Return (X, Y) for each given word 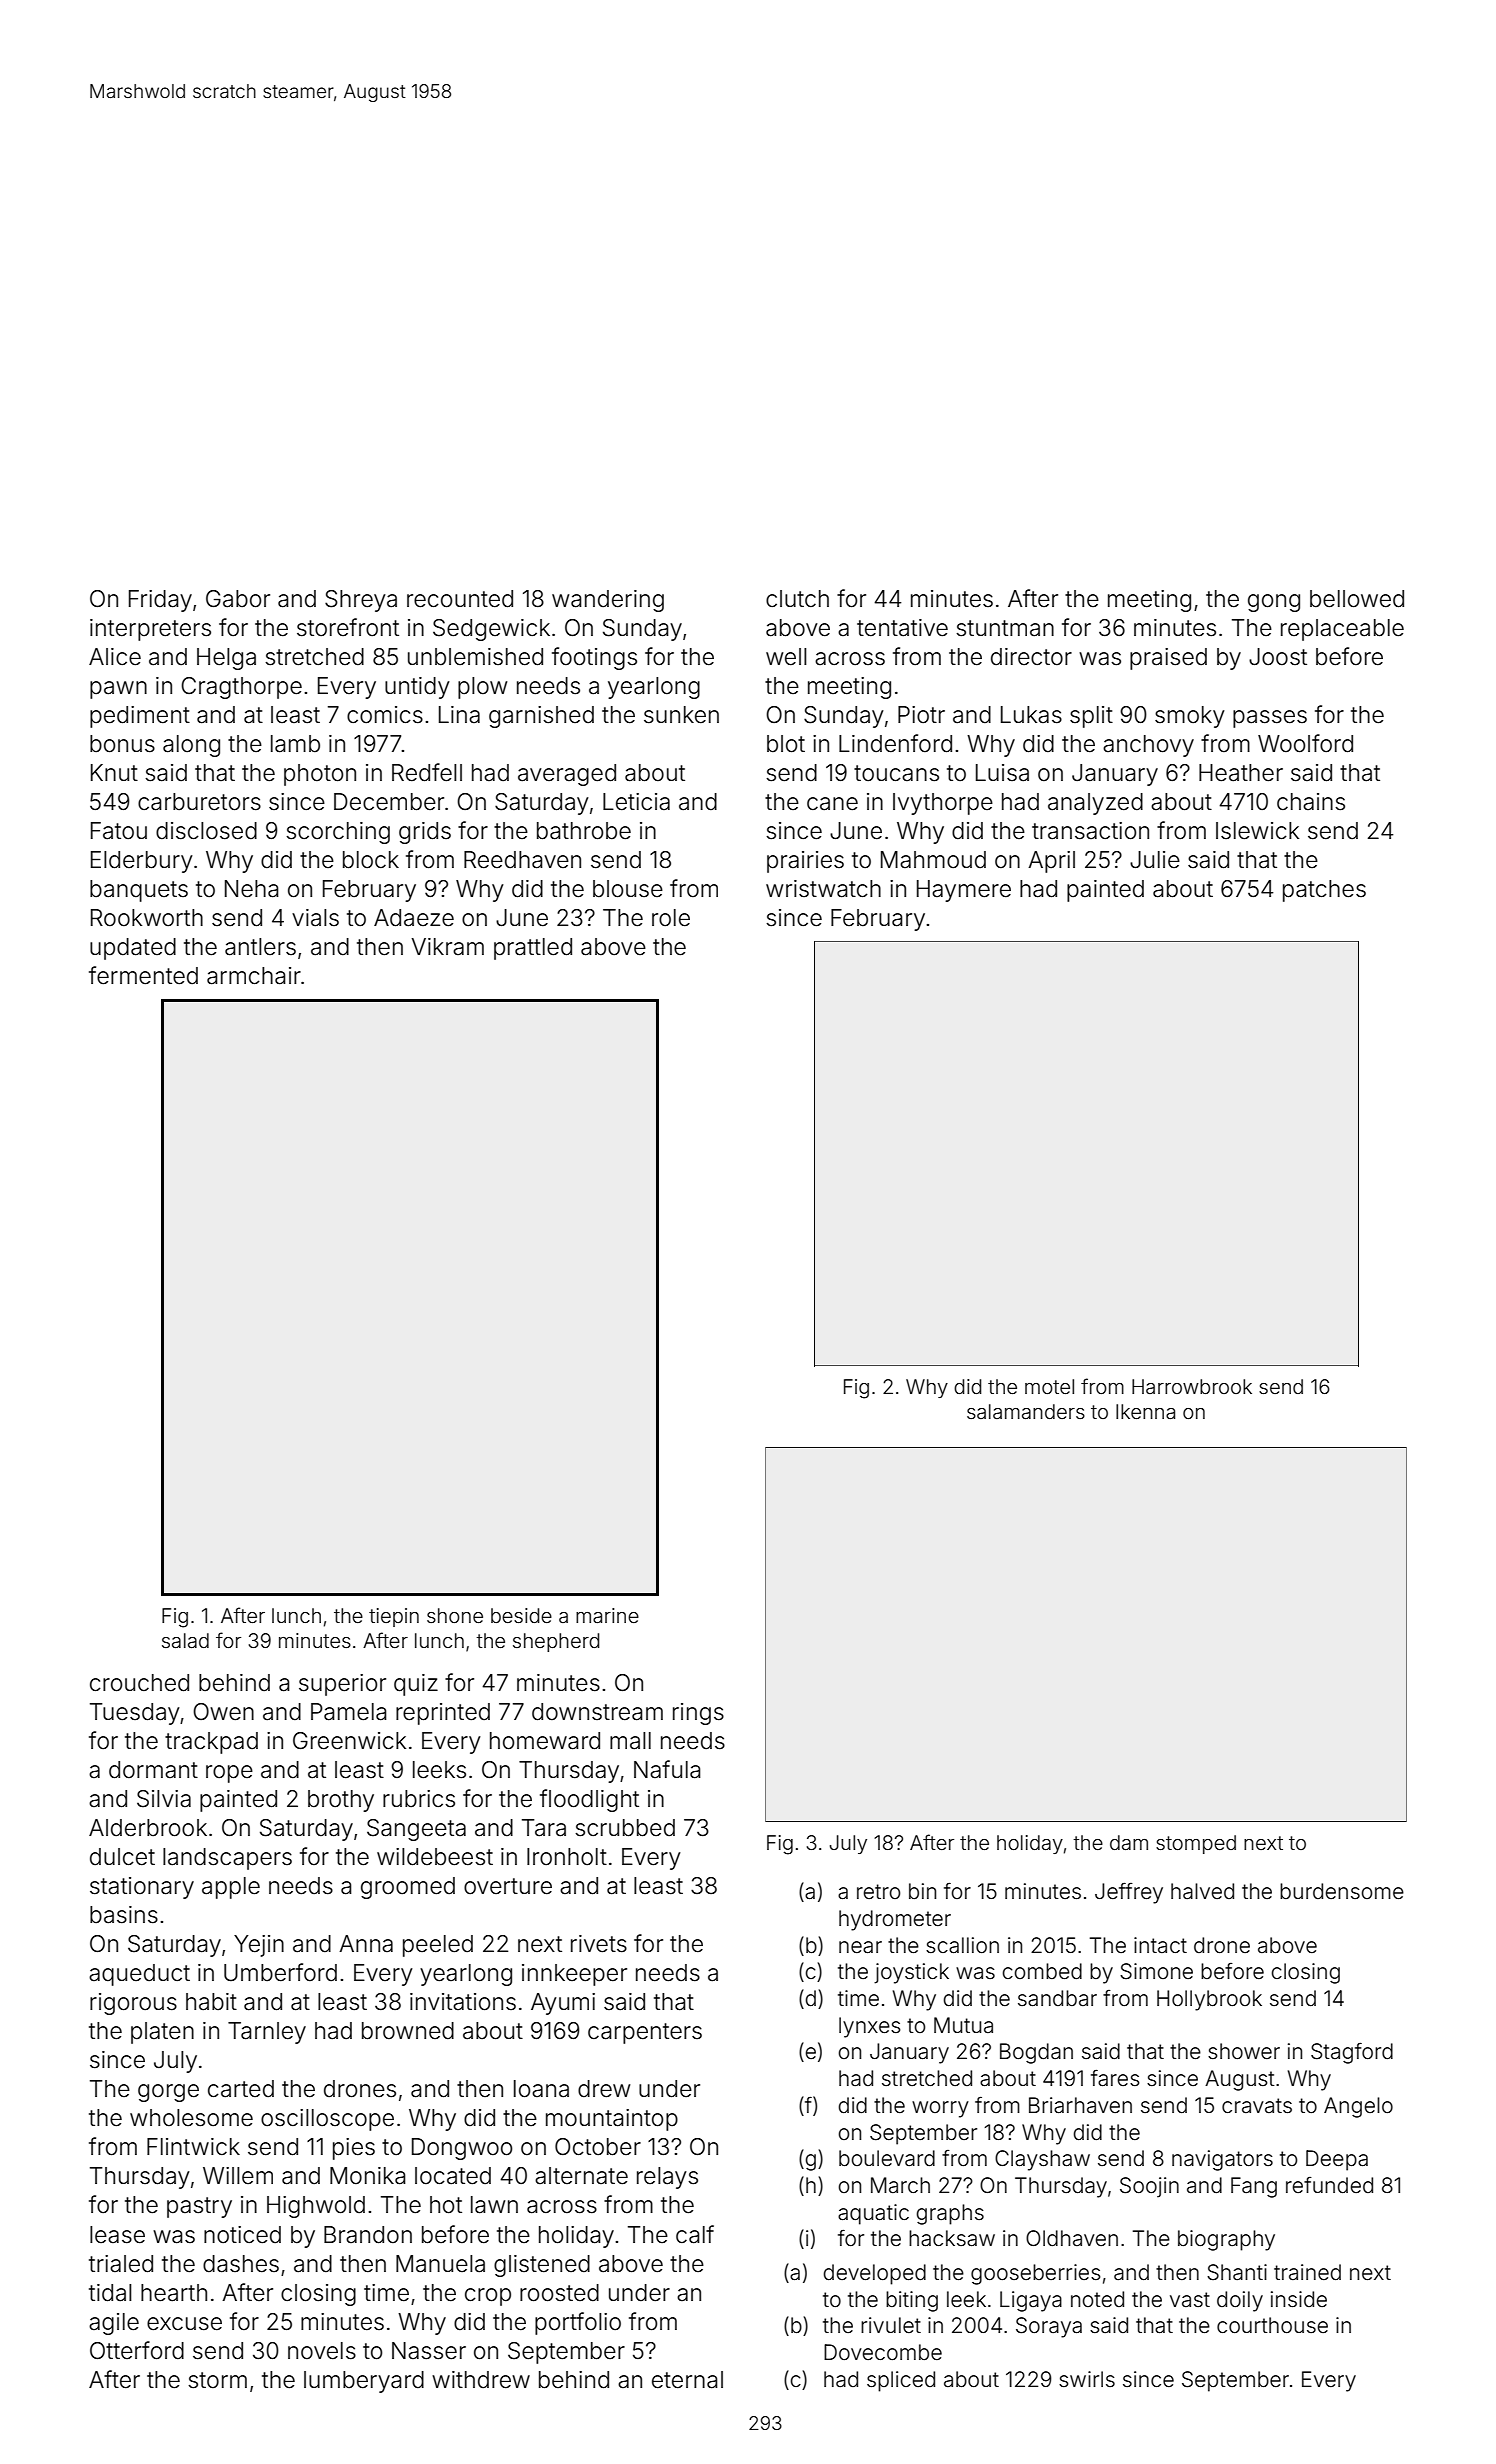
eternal (687, 2380)
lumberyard (364, 2382)
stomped (1196, 1844)
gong (1274, 603)
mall (630, 1741)
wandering (608, 601)
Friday (160, 601)
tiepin (394, 1617)
